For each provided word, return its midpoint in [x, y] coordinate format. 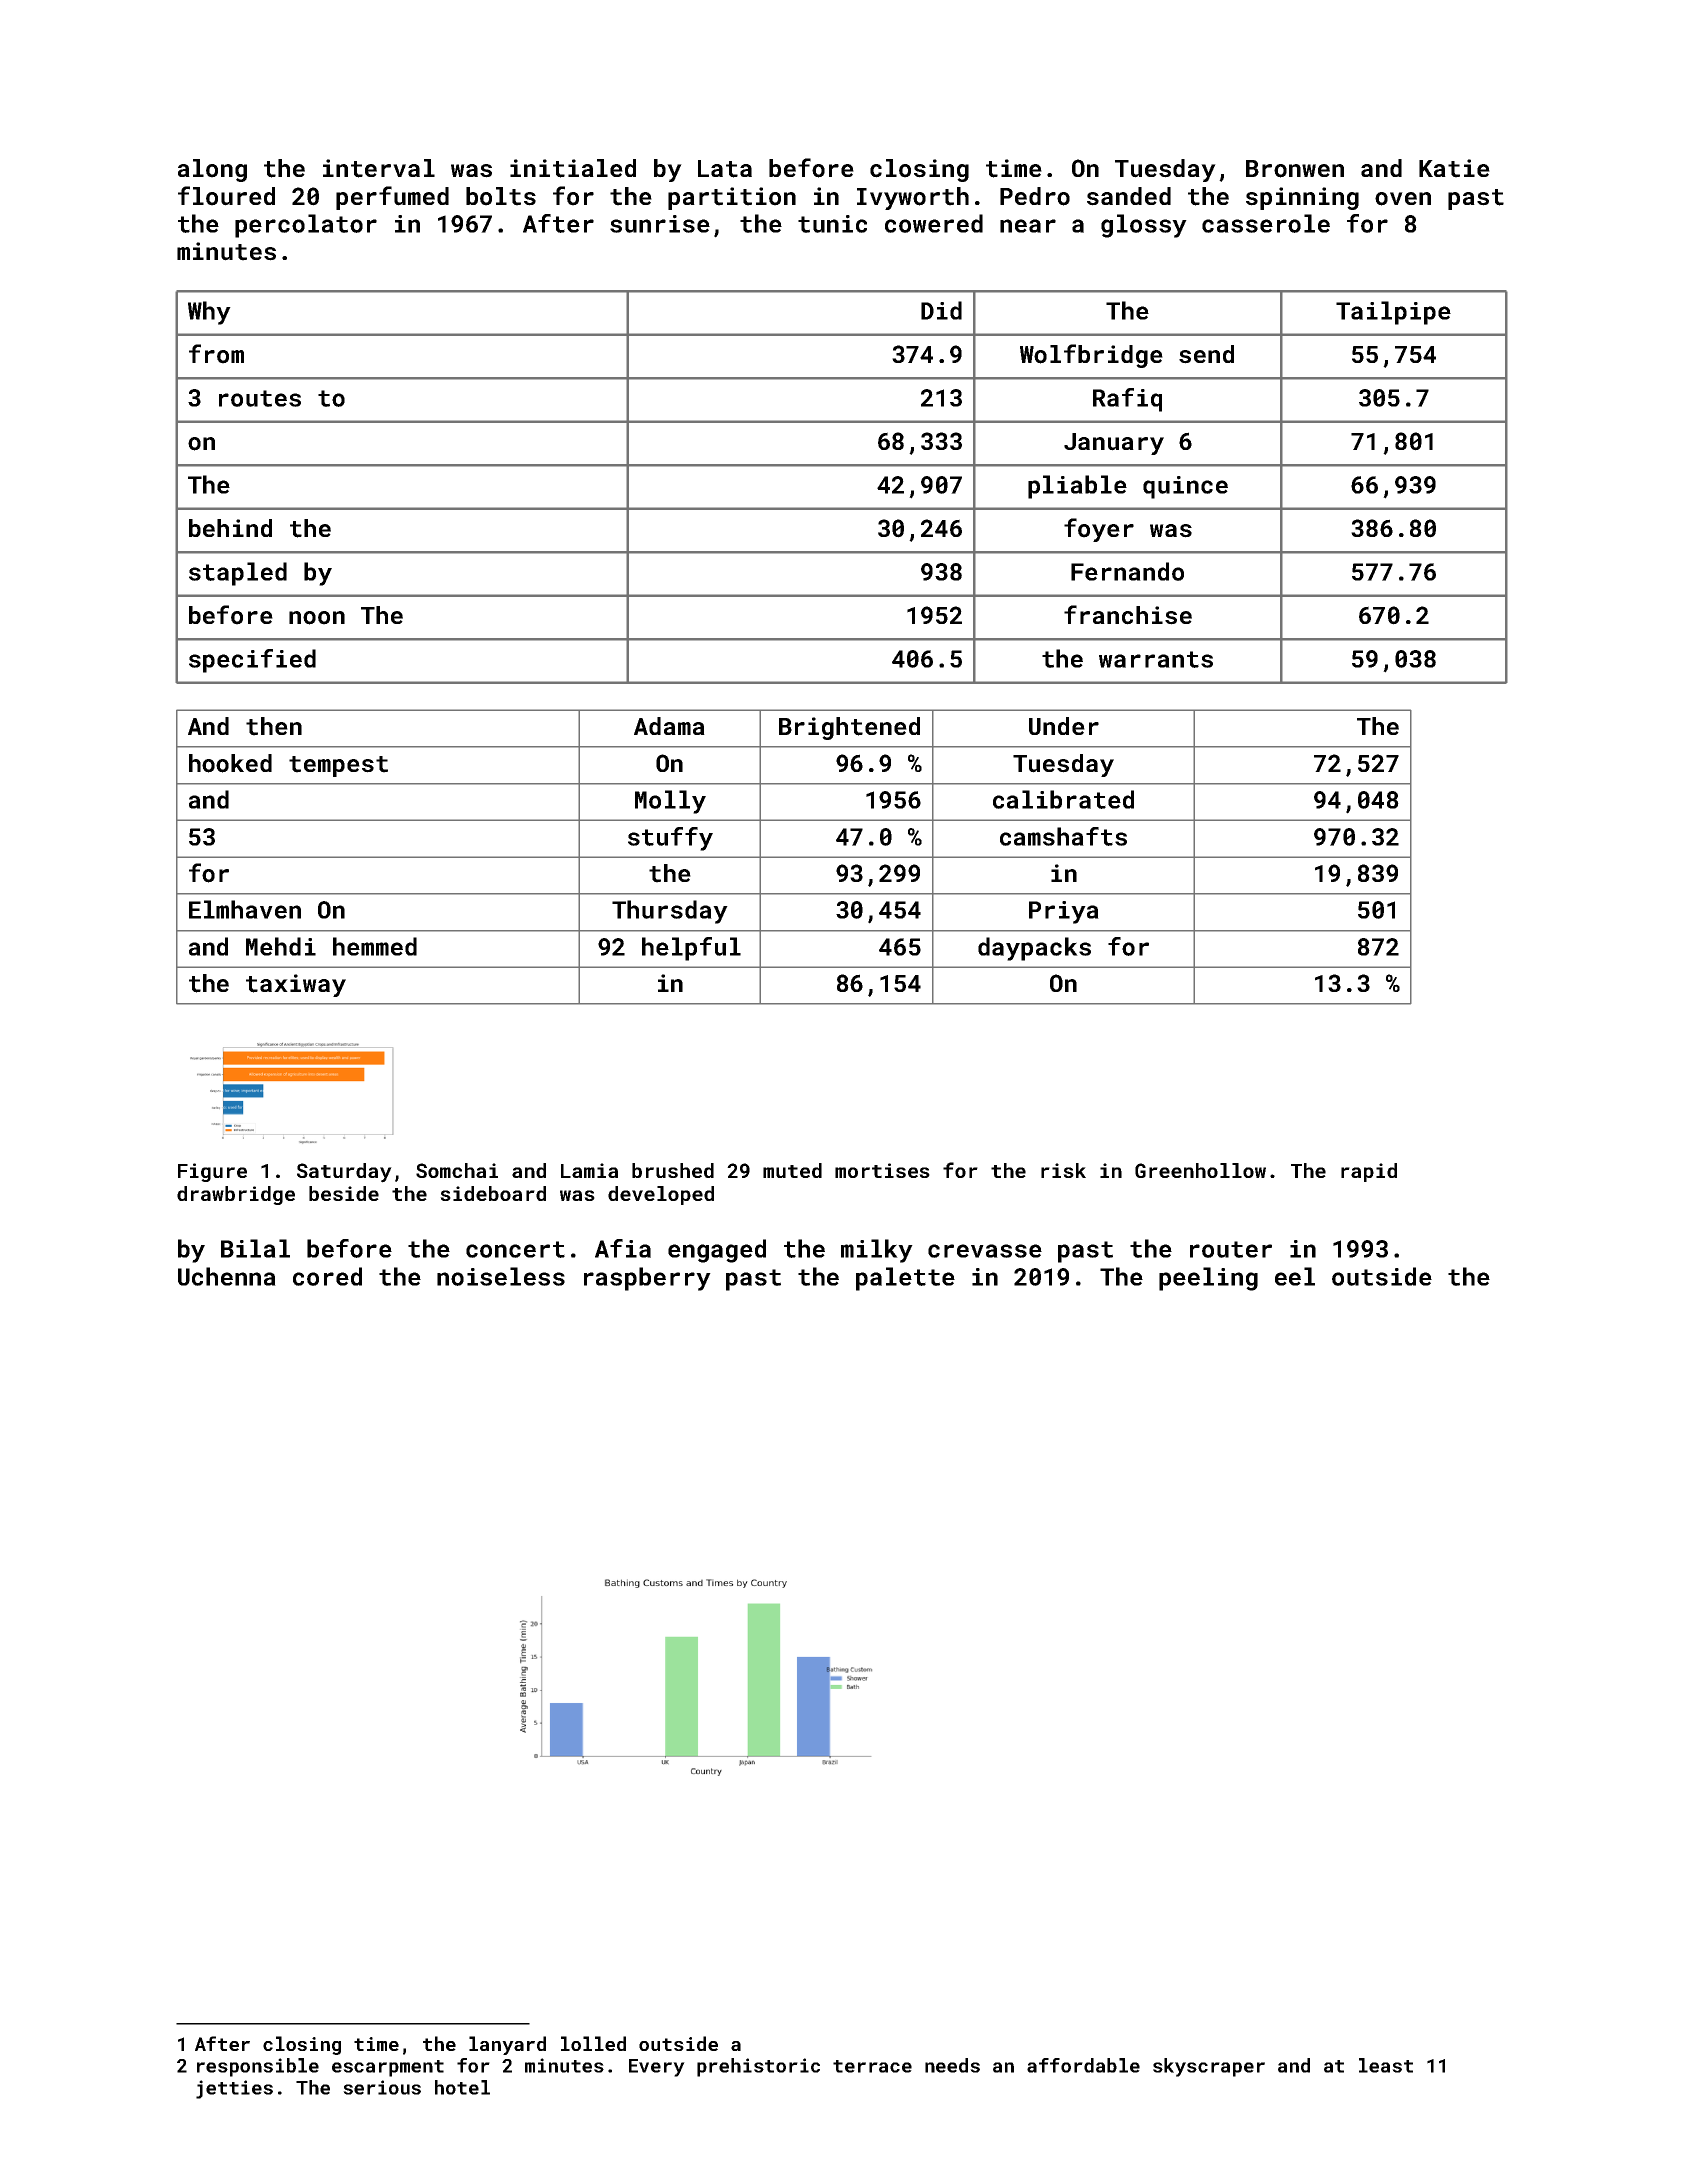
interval [379, 168]
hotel [462, 2087]
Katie [1454, 168]
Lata [725, 169]
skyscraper [1209, 2067]
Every [657, 2068]
